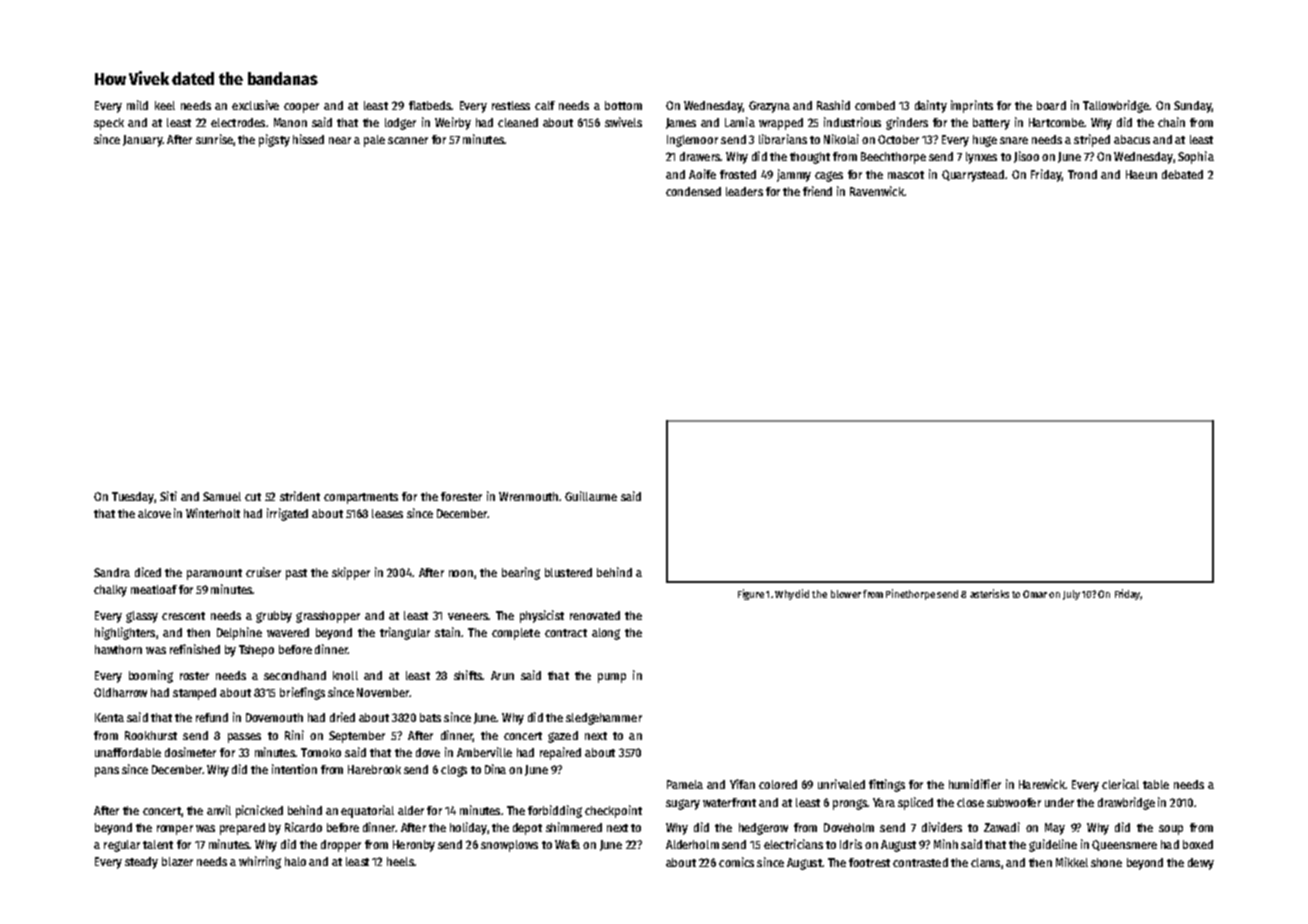  Describe the element at coordinates (1035, 594) in the image. I see `Omar` at that location.
